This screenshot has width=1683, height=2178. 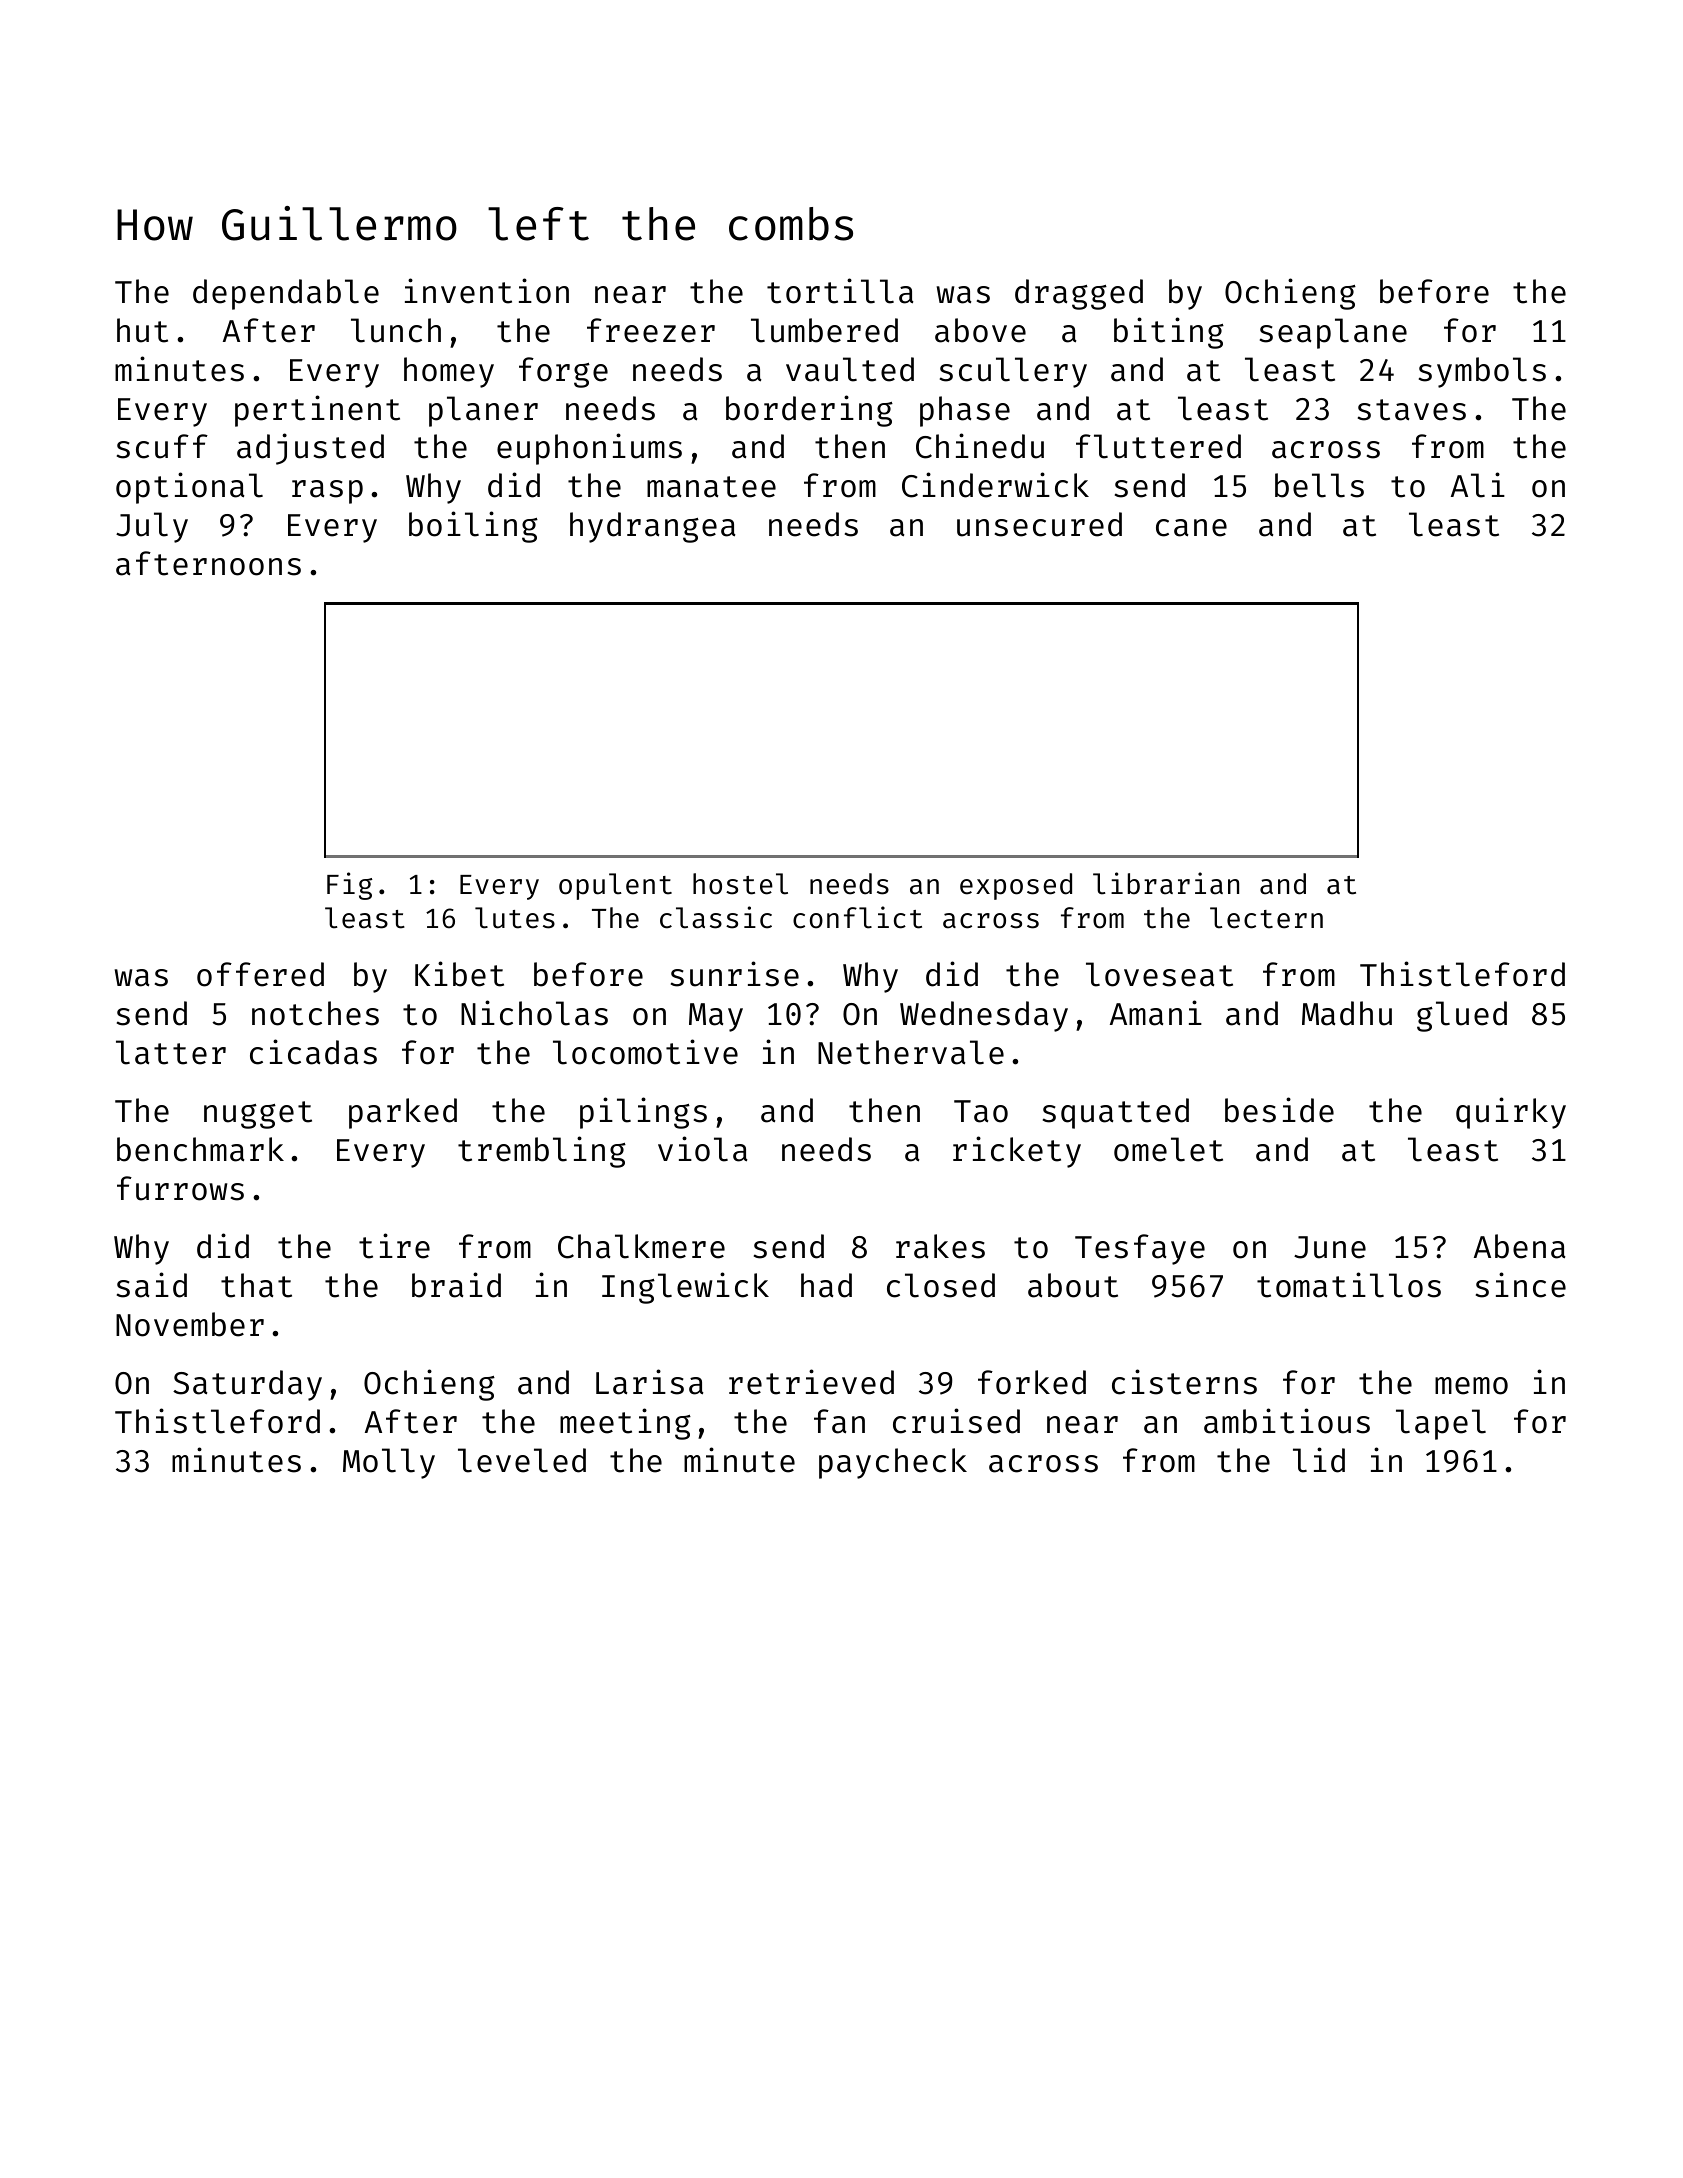 I want to click on July, so click(x=152, y=527).
